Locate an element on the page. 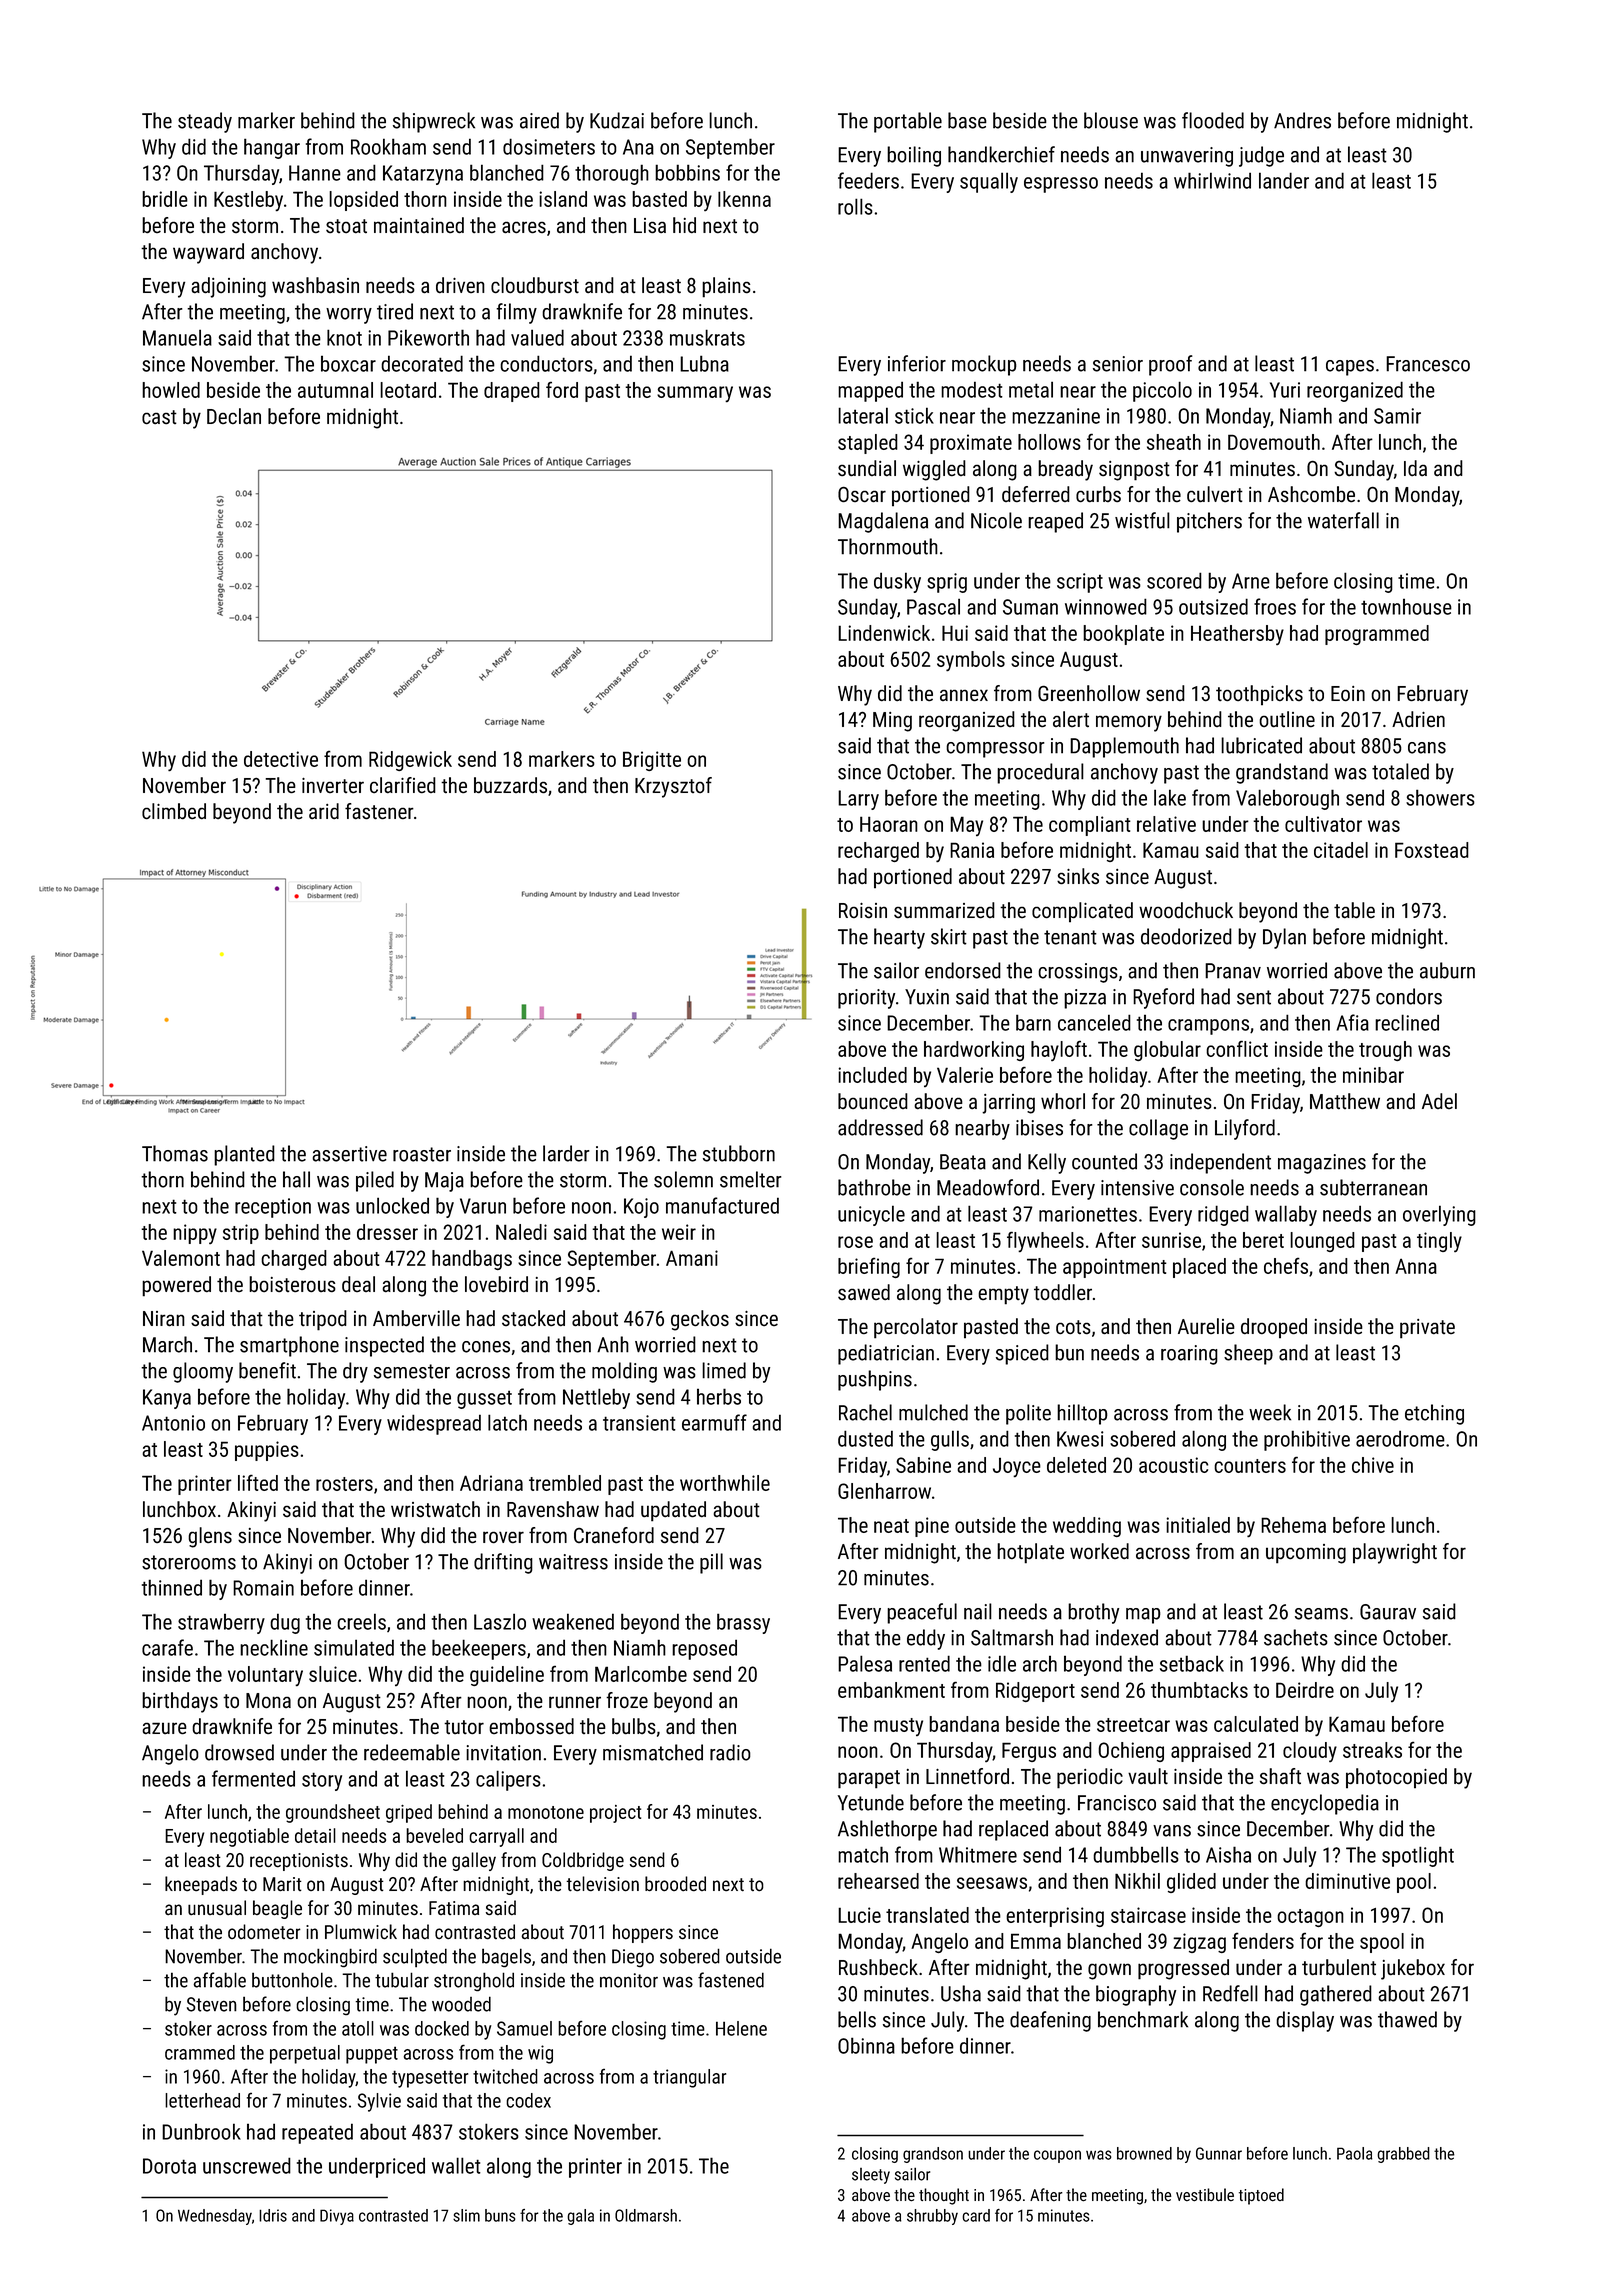  priority is located at coordinates (866, 999).
